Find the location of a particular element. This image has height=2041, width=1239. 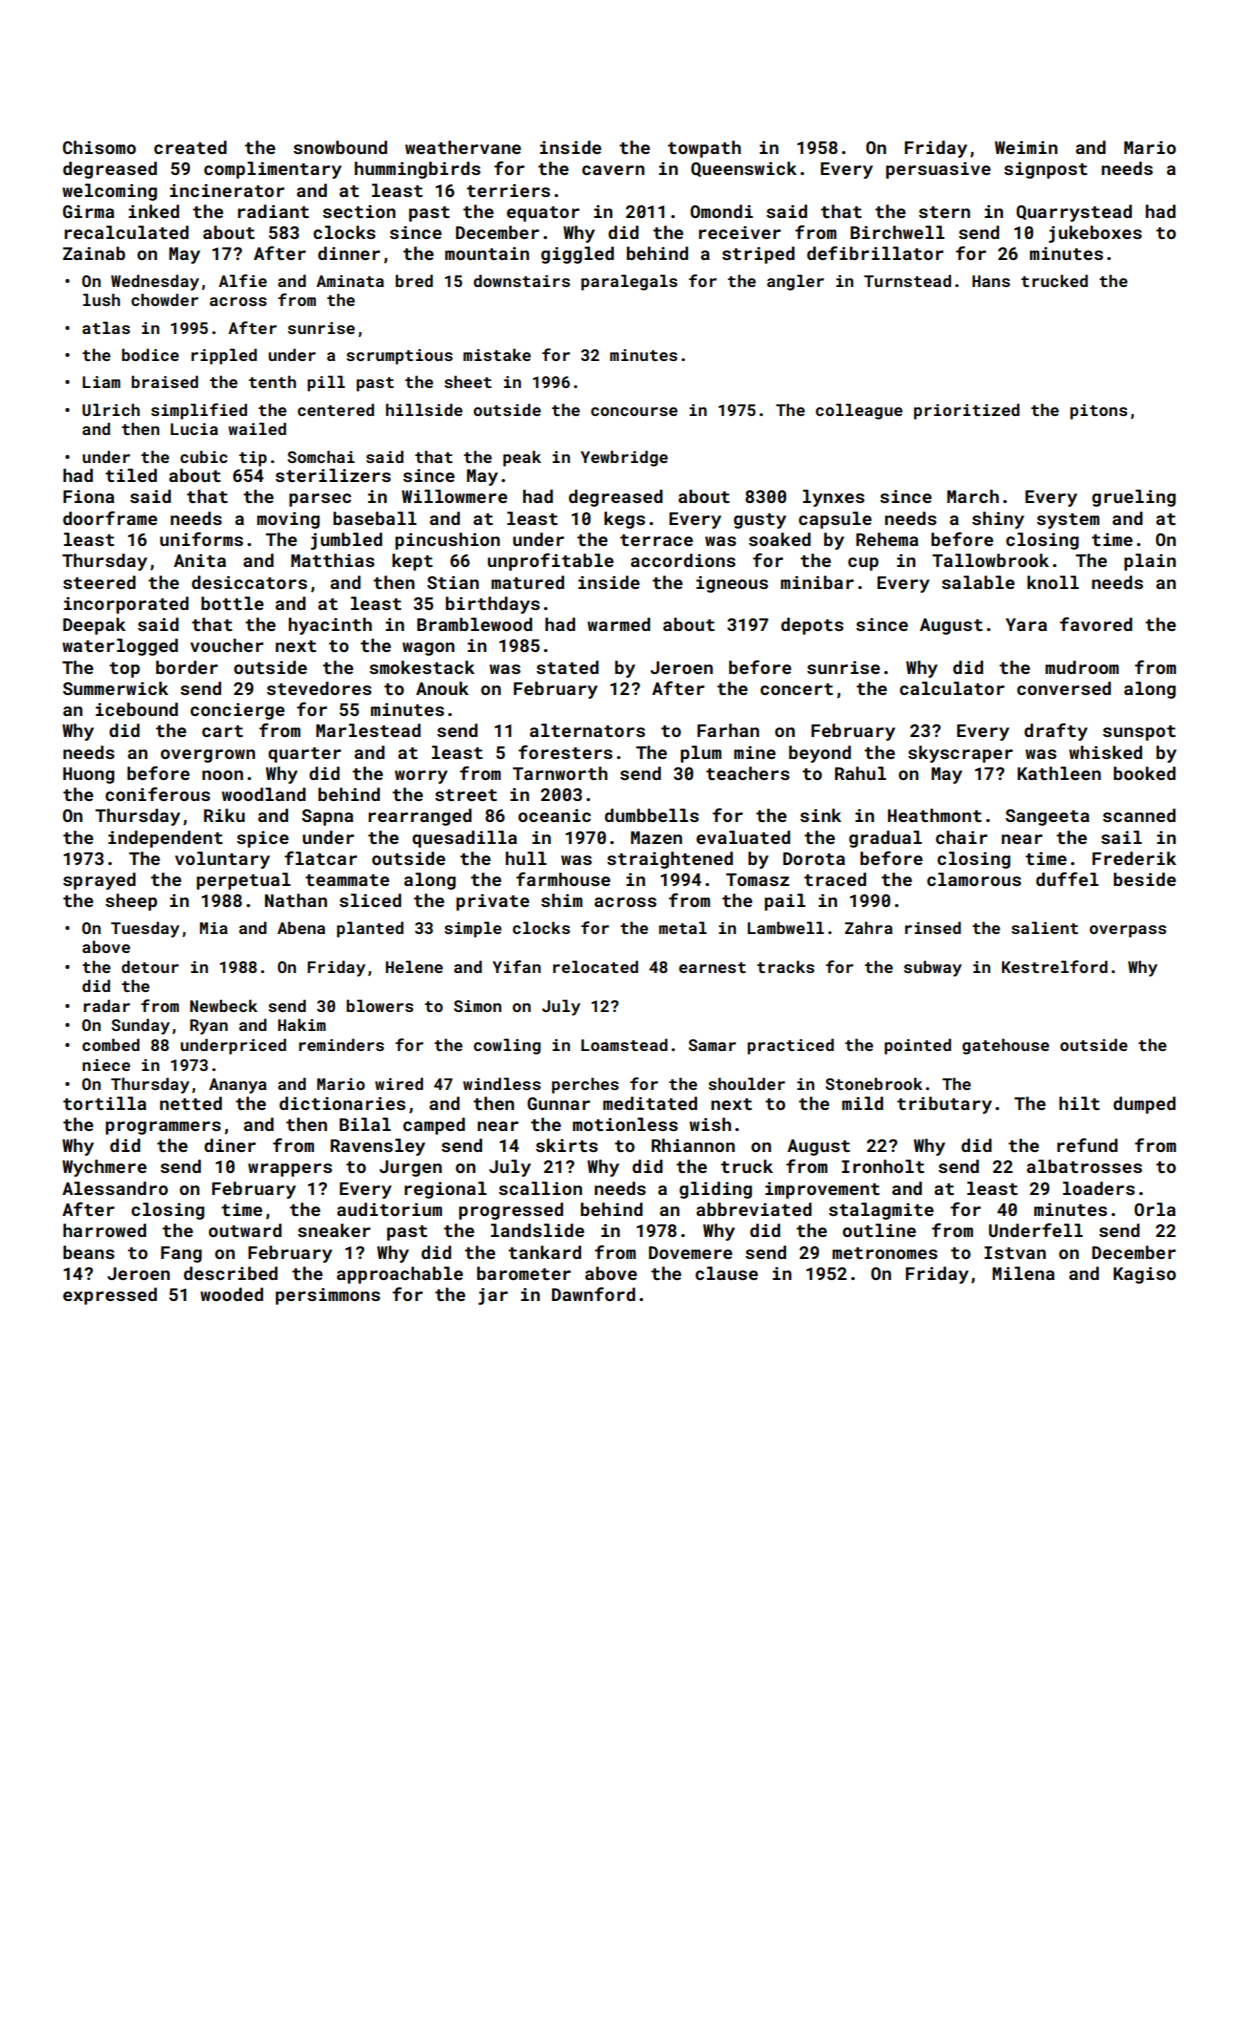

netted is located at coordinates (191, 1103).
